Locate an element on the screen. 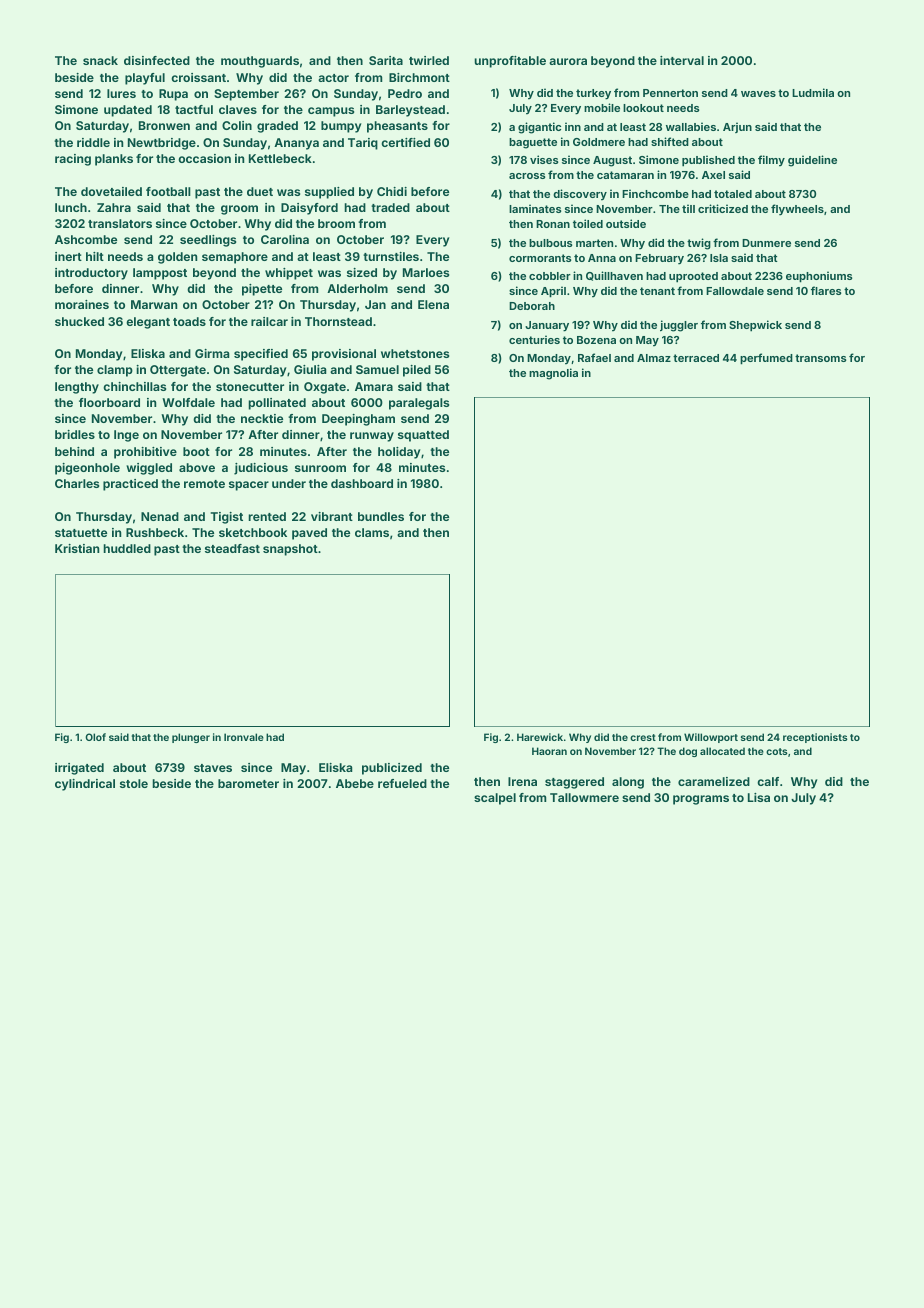 Image resolution: width=924 pixels, height=1308 pixels. plunger is located at coordinates (191, 738).
